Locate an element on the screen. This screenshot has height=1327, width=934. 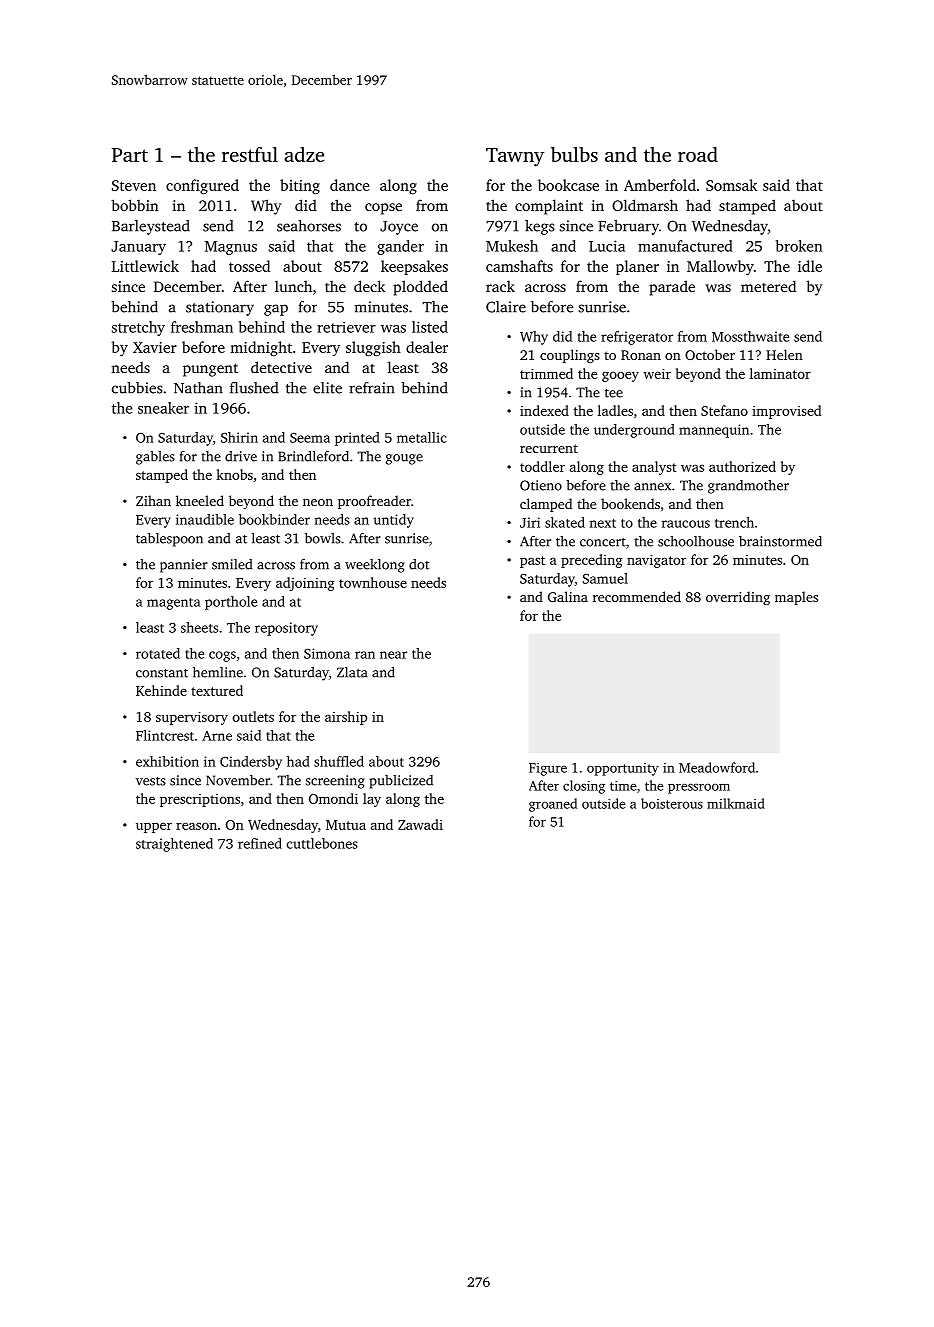
camshafts is located at coordinates (519, 266).
